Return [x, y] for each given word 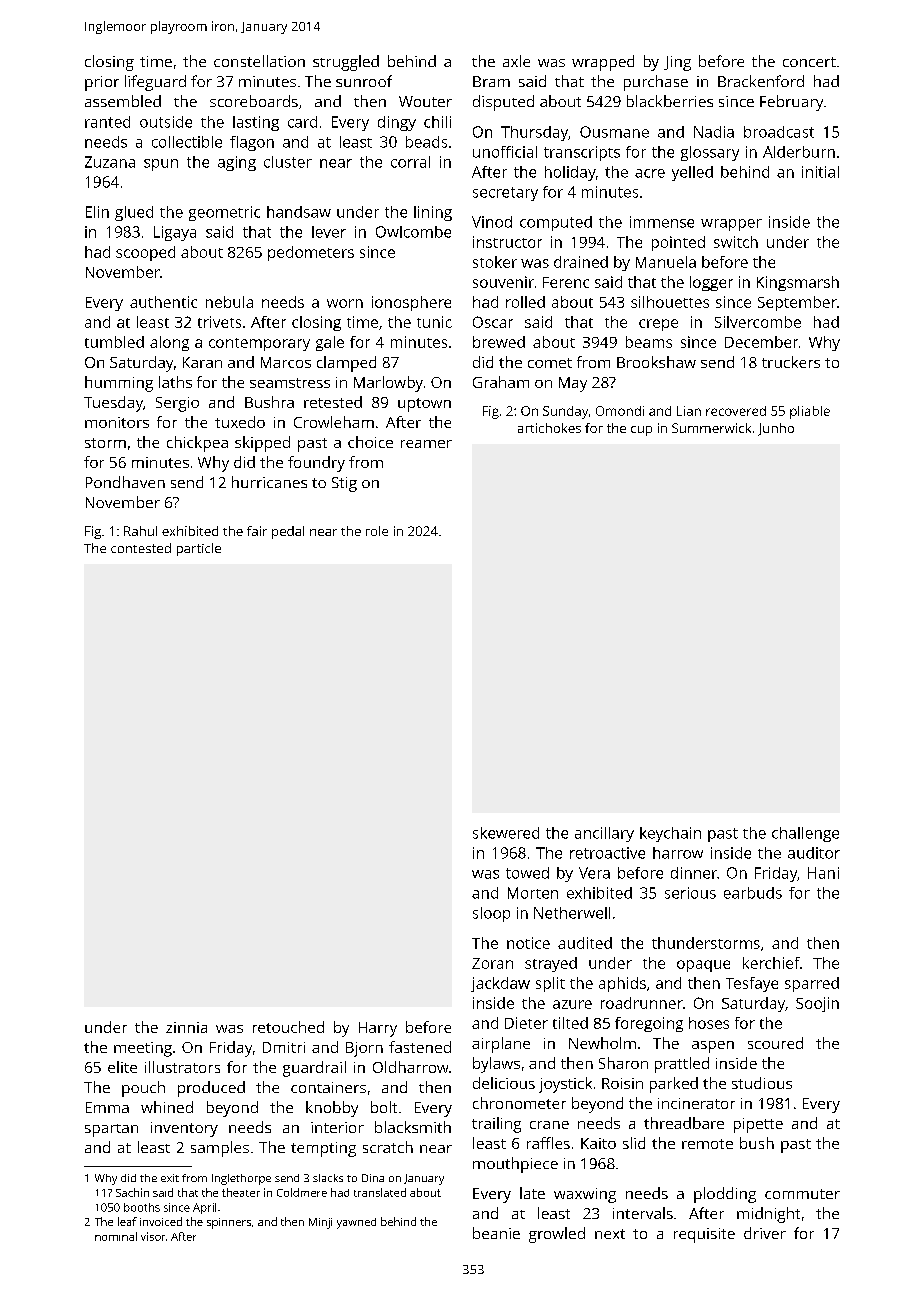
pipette [758, 1125]
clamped [346, 364]
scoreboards [254, 101]
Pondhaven [125, 482]
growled [557, 1235]
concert [809, 62]
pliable [810, 412]
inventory [184, 1129]
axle [516, 61]
